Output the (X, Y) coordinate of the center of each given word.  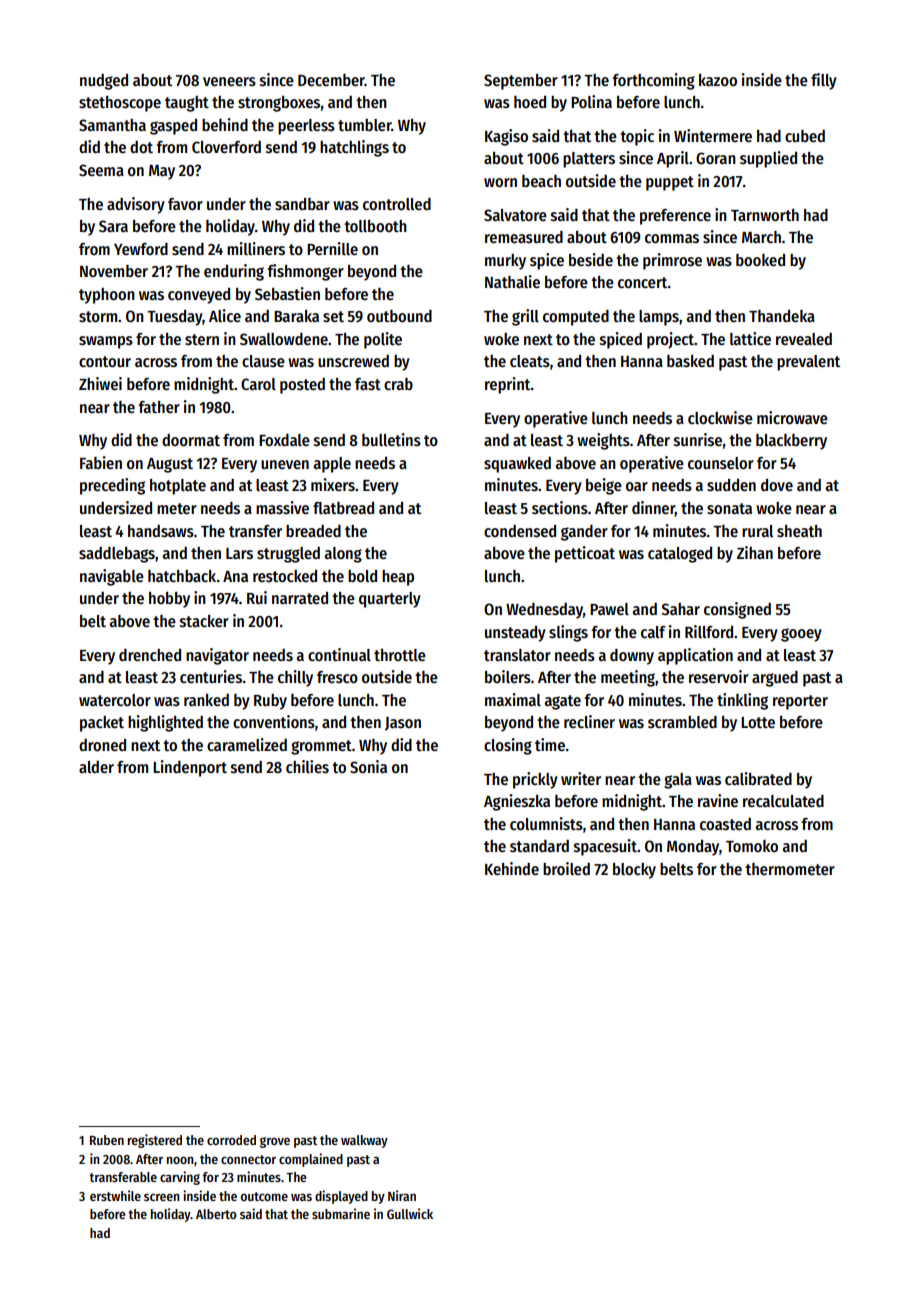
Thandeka (782, 316)
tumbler (365, 125)
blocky (634, 871)
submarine (341, 1213)
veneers (229, 81)
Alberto (216, 1214)
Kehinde (512, 868)
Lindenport (190, 768)
